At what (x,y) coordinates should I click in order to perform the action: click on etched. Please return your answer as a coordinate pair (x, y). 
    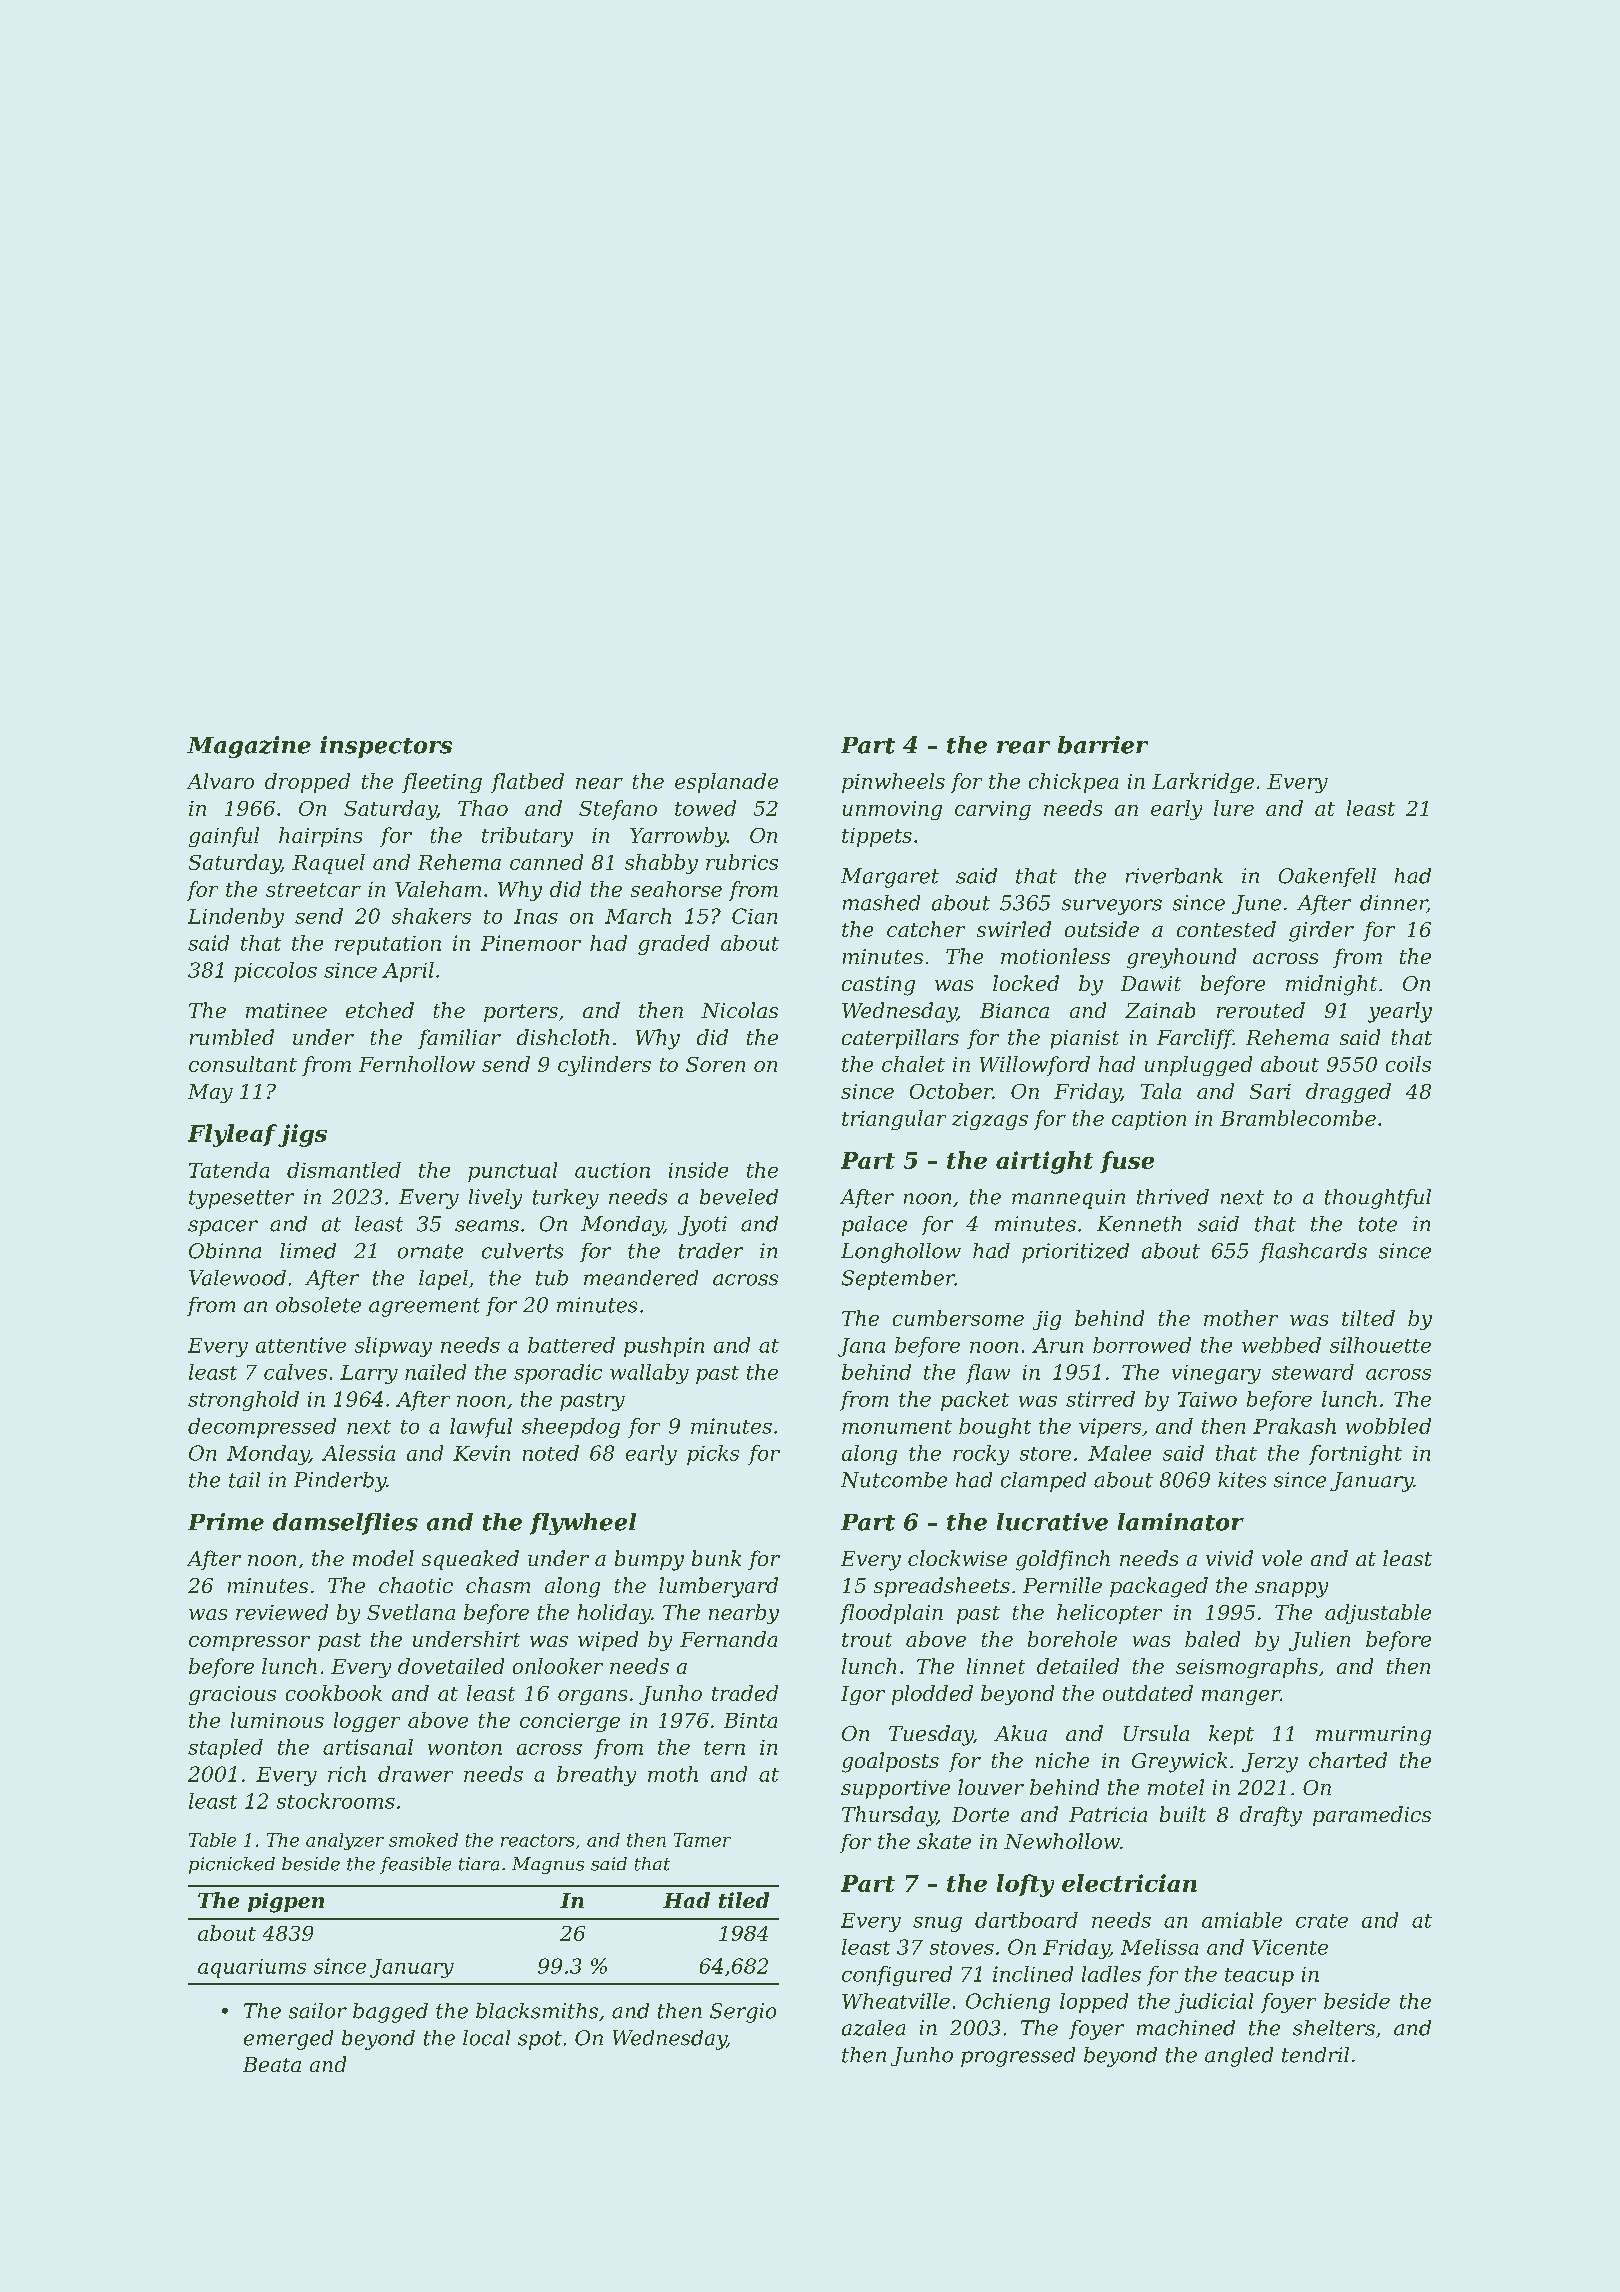
    Looking at the image, I should click on (380, 1010).
